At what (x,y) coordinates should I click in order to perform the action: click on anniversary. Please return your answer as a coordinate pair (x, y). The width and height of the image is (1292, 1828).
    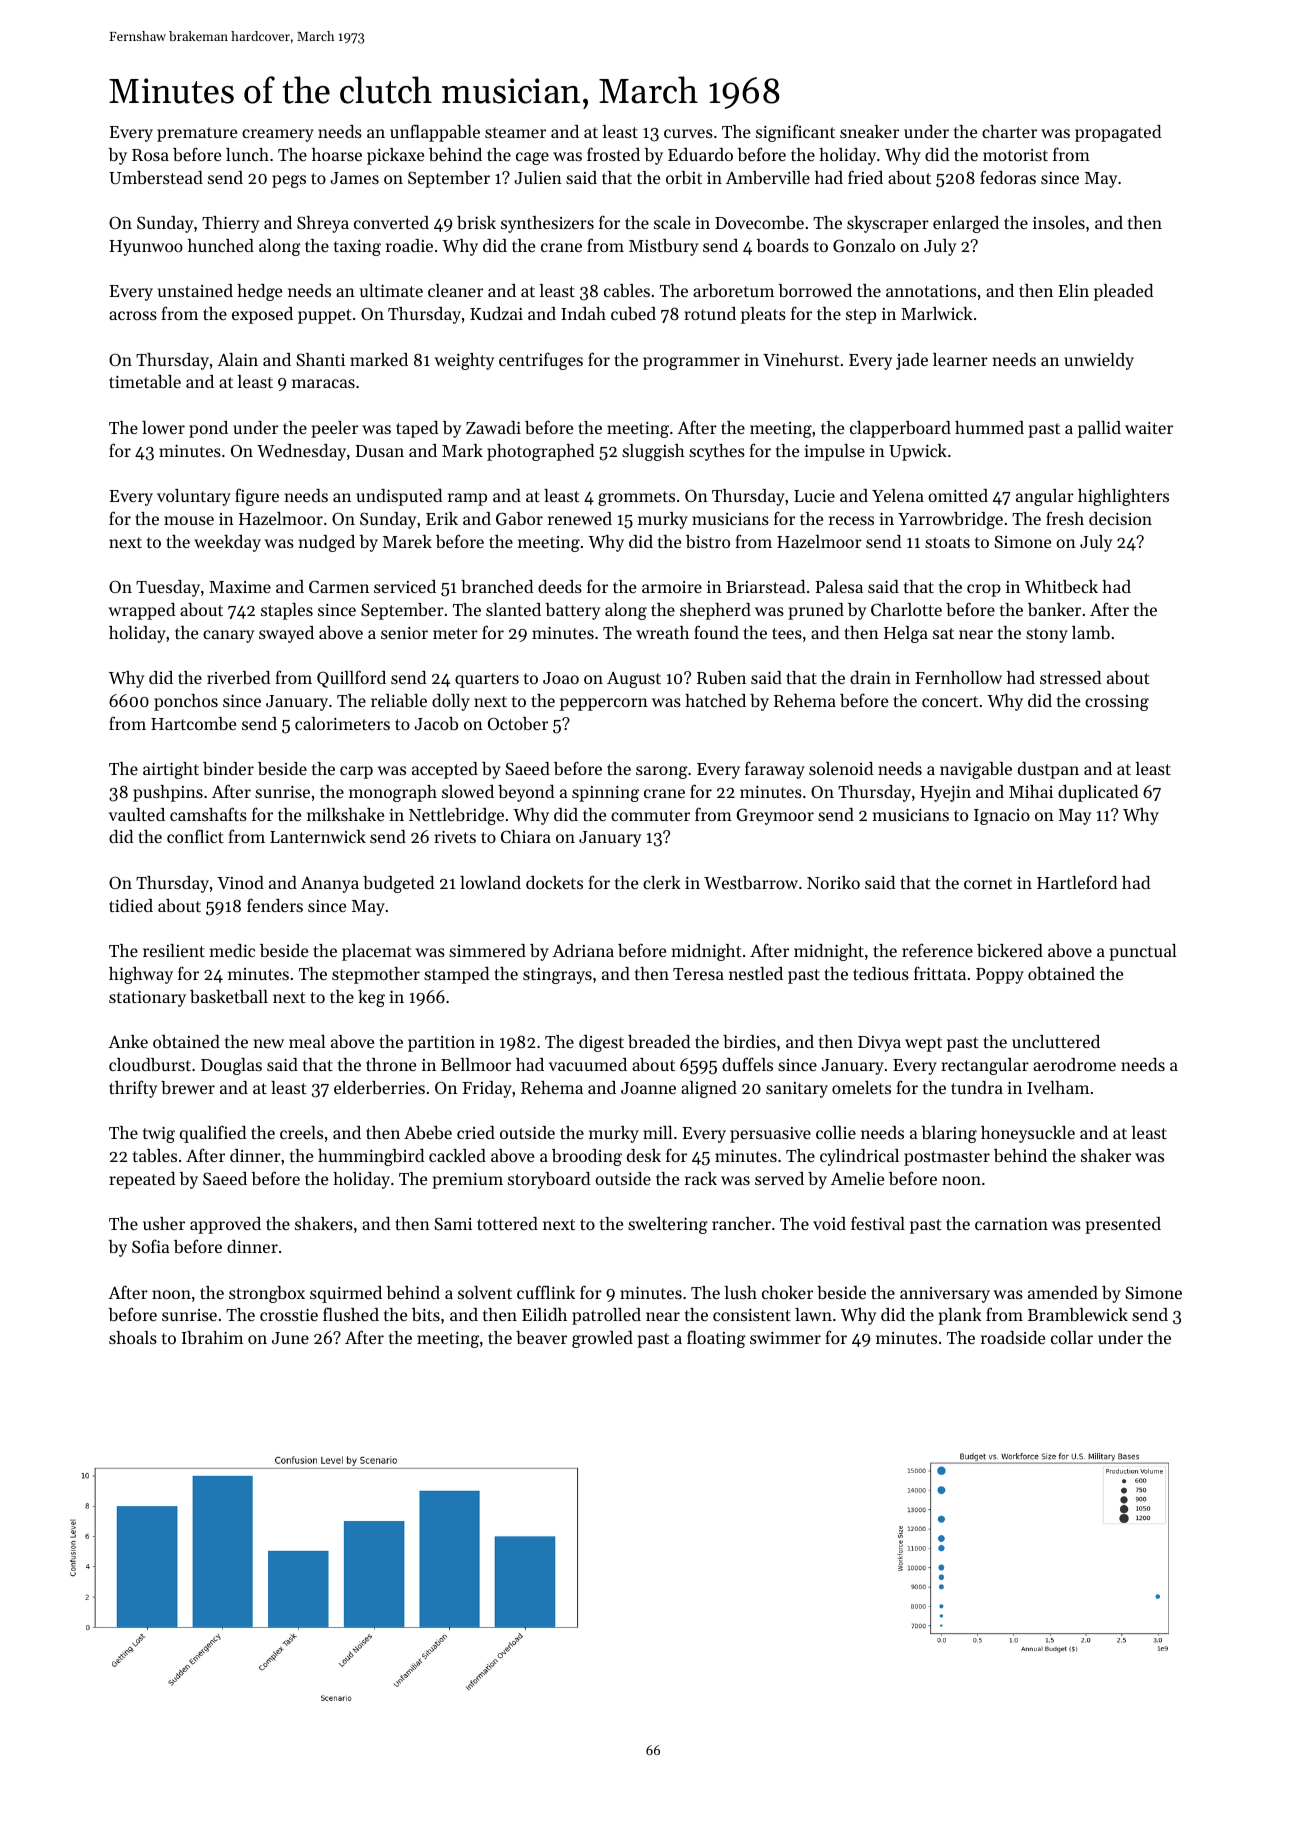
    Looking at the image, I should click on (945, 1295).
